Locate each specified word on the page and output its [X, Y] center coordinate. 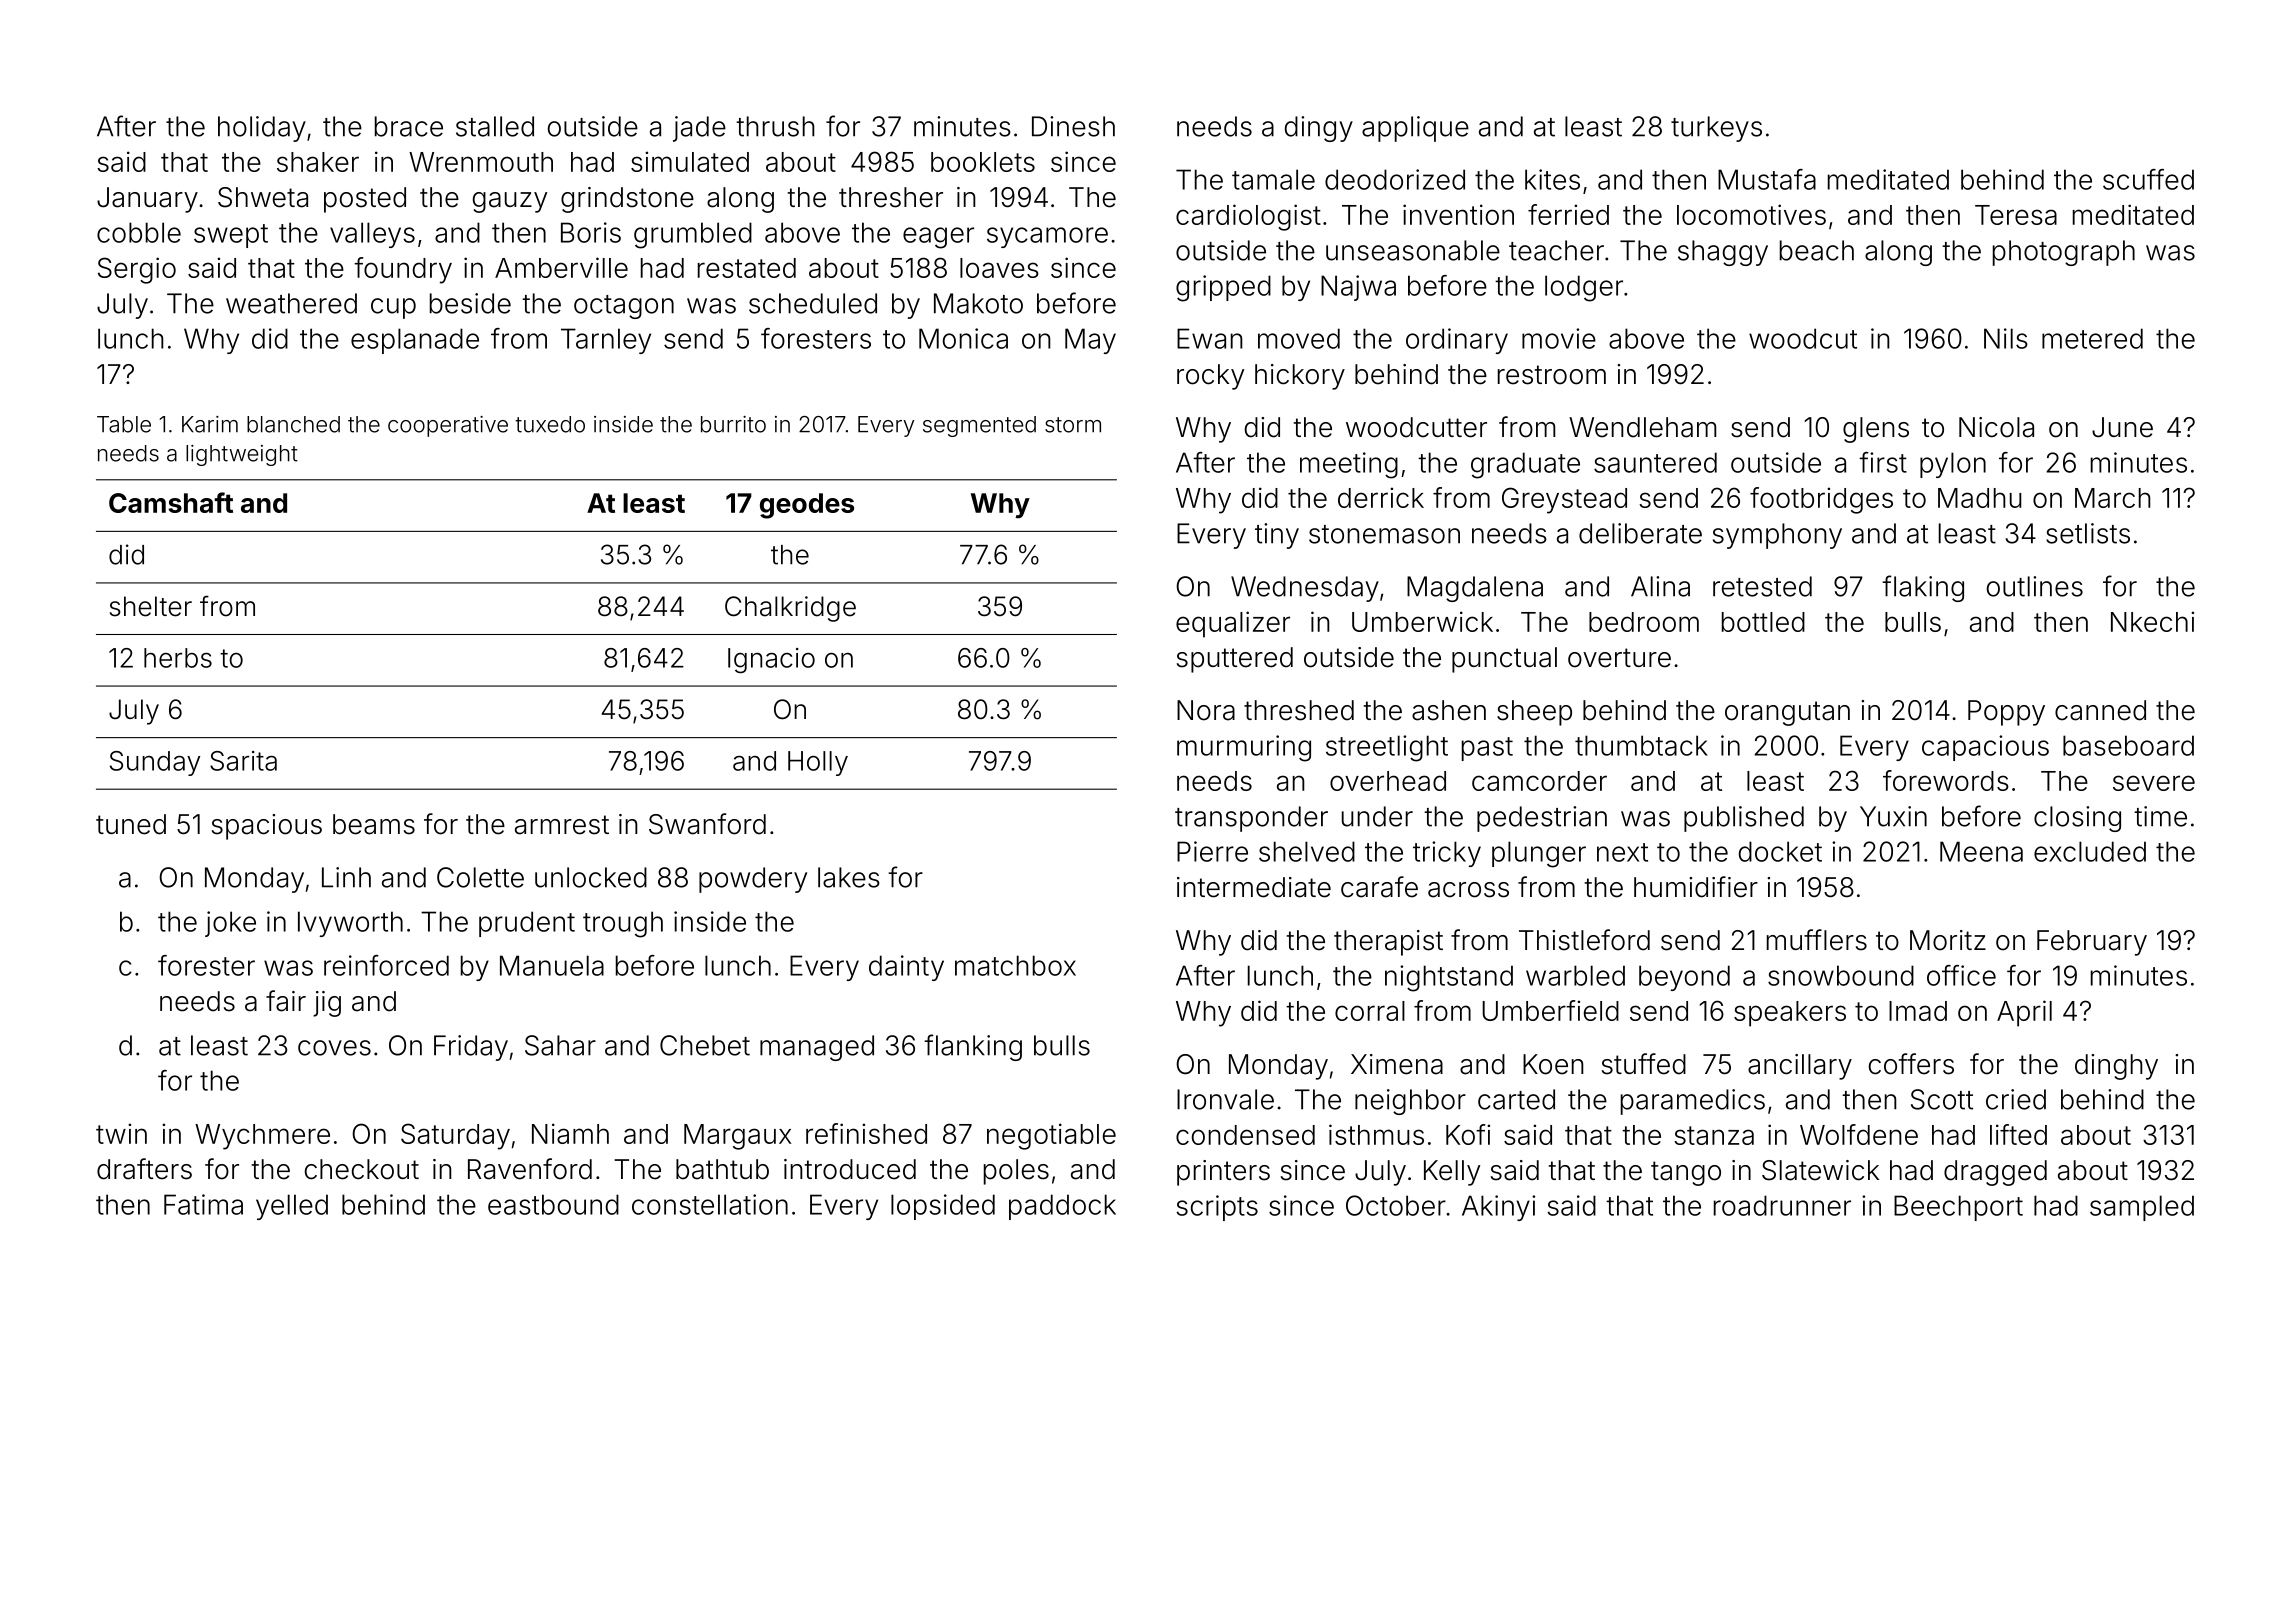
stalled [495, 126]
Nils [2006, 338]
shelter [151, 606]
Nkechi [2152, 621]
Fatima [203, 1204]
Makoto [978, 303]
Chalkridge [790, 609]
